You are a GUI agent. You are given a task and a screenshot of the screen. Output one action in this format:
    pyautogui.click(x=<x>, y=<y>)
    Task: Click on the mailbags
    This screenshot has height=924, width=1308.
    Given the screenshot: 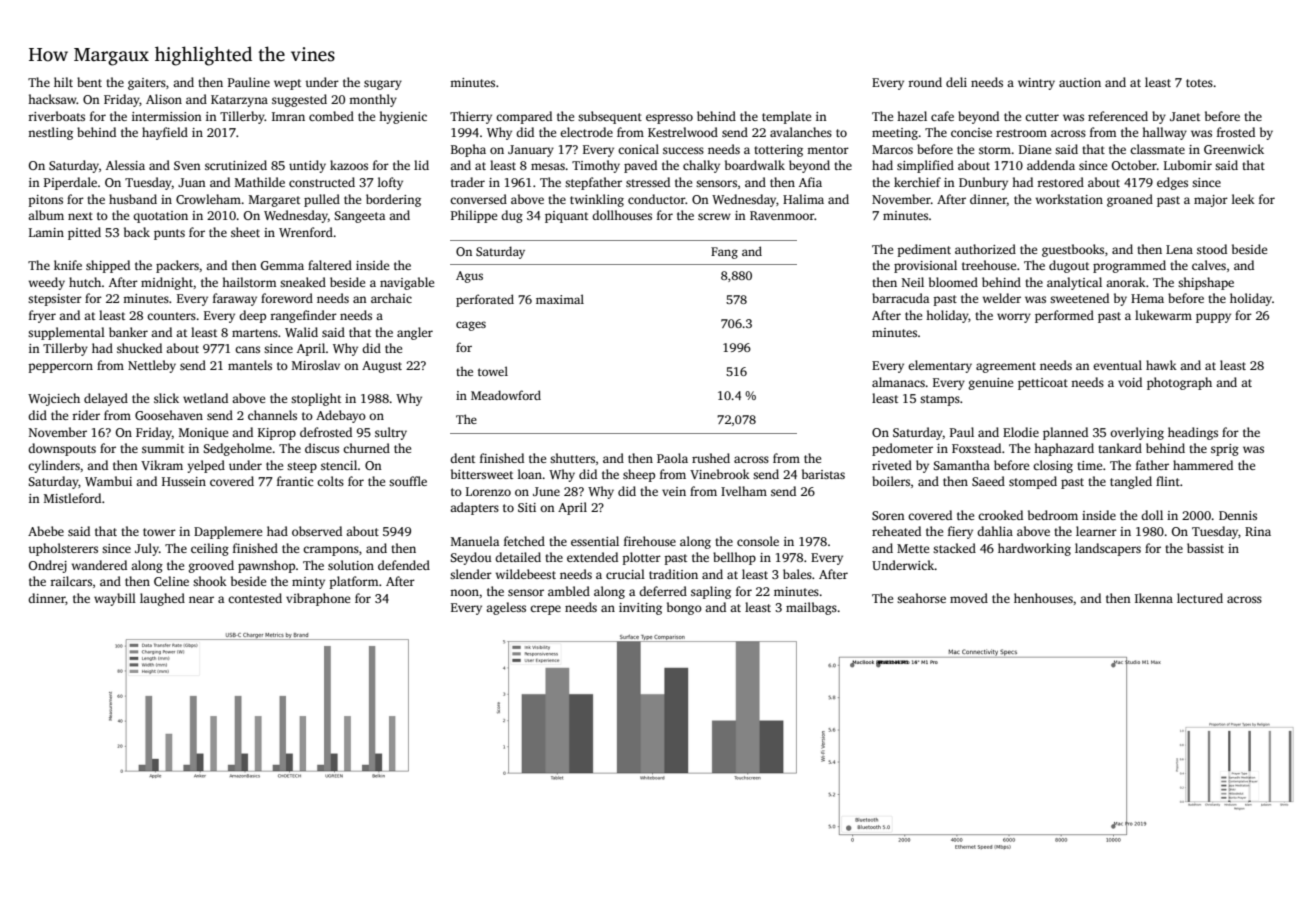 What is the action you would take?
    pyautogui.click(x=811, y=608)
